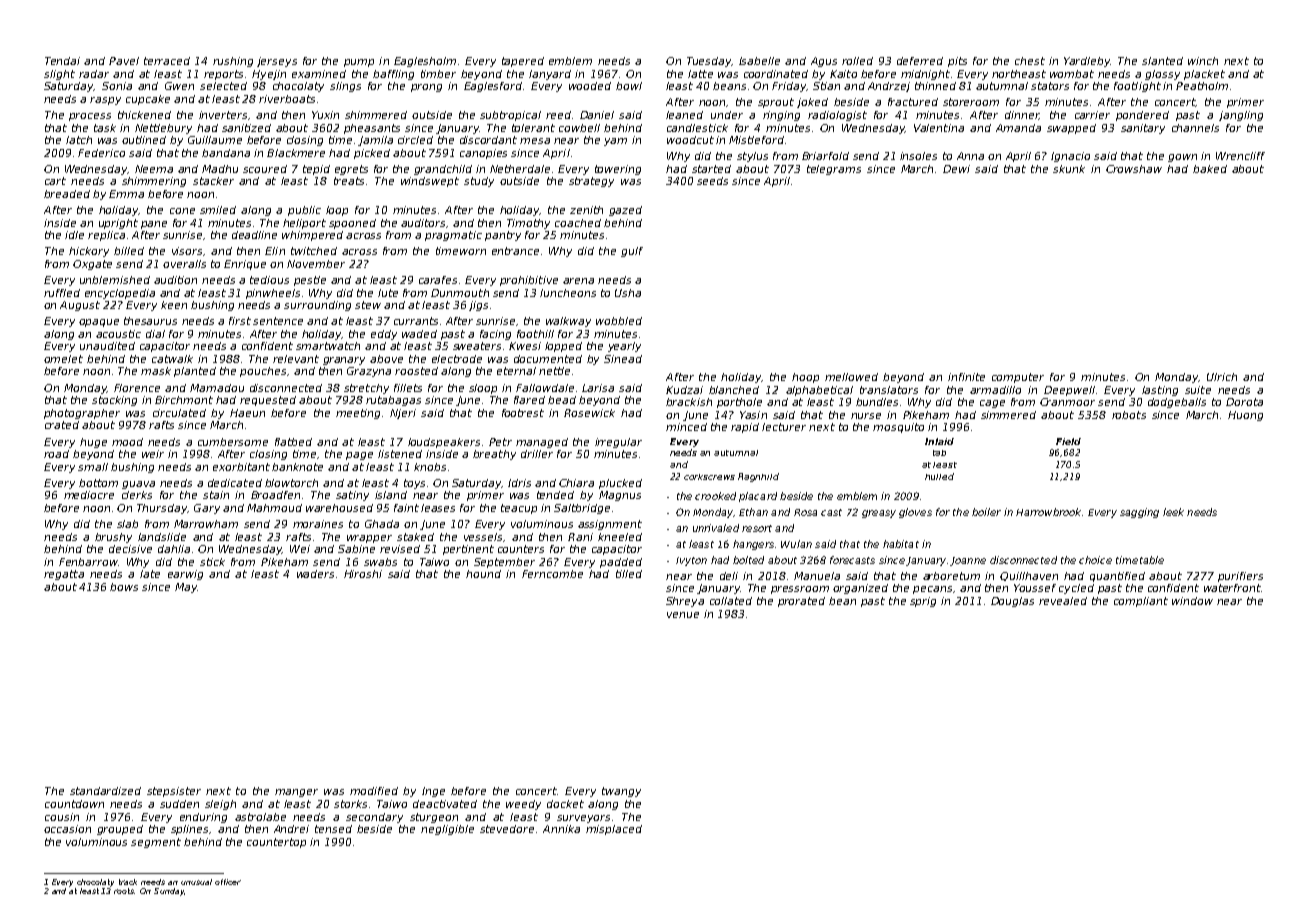 The width and height of the screenshot is (1308, 924). Describe the element at coordinates (691, 561) in the screenshot. I see `Ivyton` at that location.
